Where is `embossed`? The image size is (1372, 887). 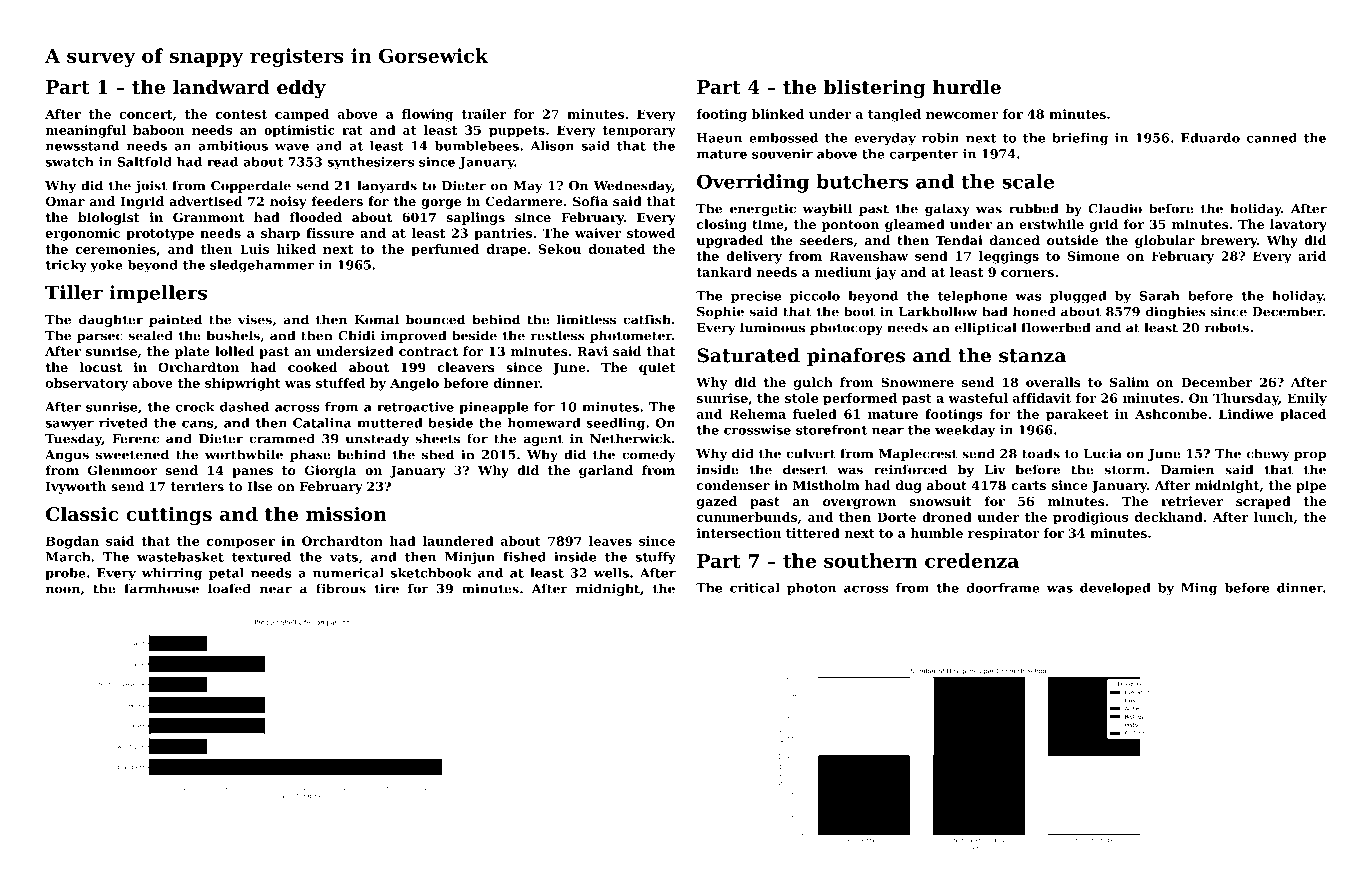
embossed is located at coordinates (783, 138).
